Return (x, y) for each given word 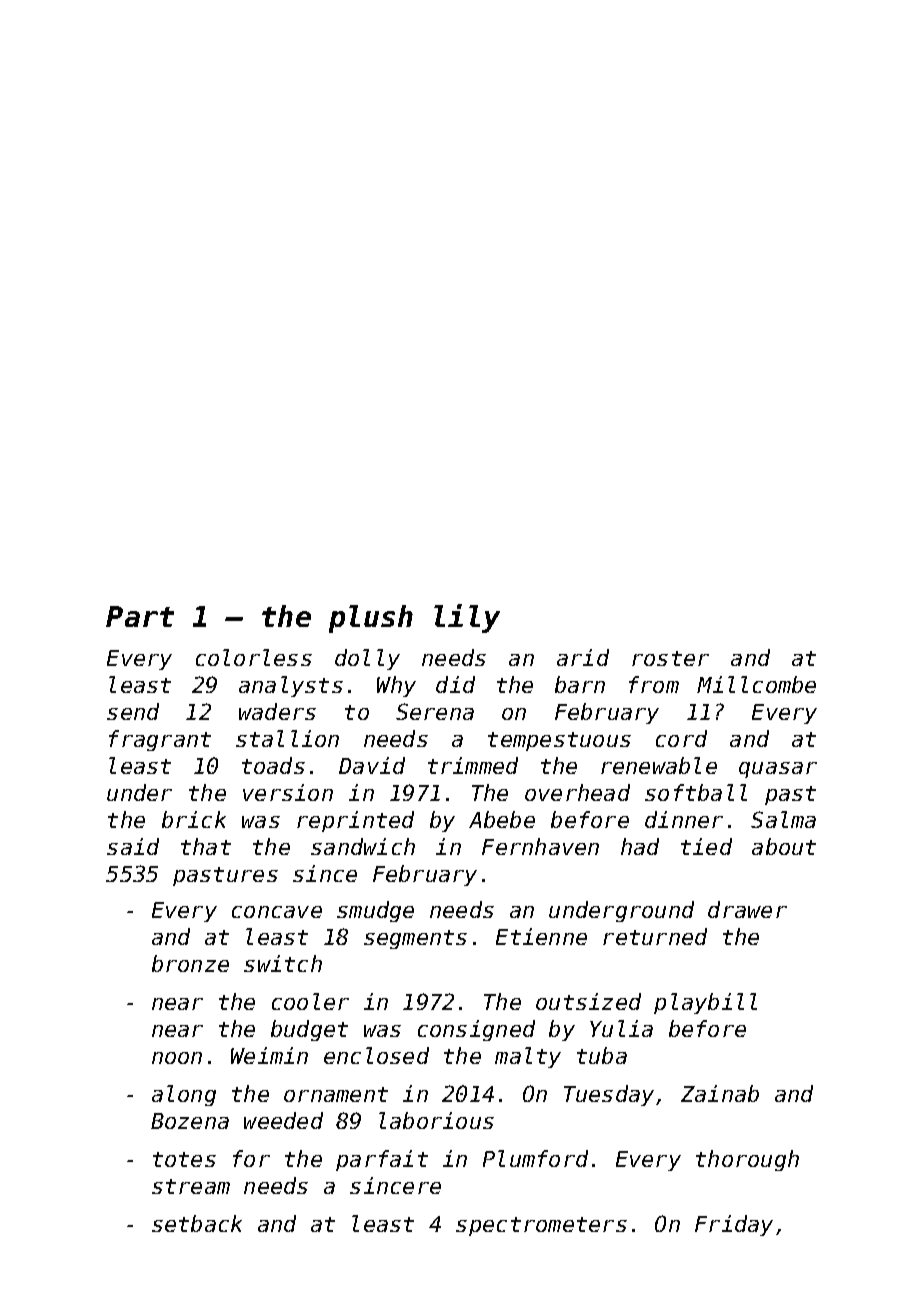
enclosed (376, 1055)
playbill (705, 1003)
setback (197, 1223)
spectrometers (541, 1226)
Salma (783, 819)
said (133, 846)
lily (467, 618)
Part (140, 616)
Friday (734, 1225)
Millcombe (756, 684)
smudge (375, 911)
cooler (310, 1001)
